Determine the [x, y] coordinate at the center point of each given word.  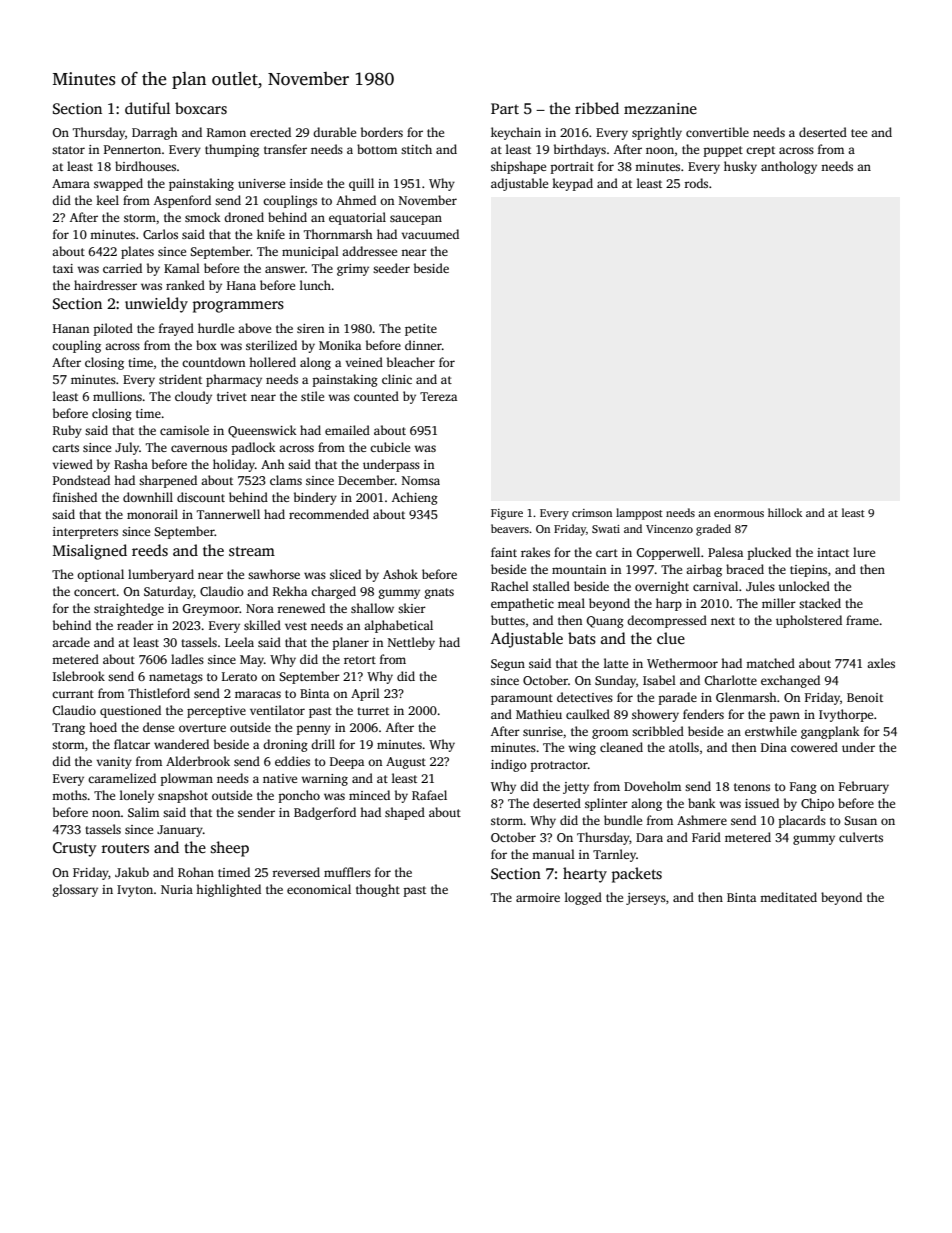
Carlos [160, 234]
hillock [785, 512]
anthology [789, 167]
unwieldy [156, 305]
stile [312, 396]
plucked [769, 553]
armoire [538, 897]
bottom [377, 149]
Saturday [168, 592]
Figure [507, 514]
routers [125, 848]
